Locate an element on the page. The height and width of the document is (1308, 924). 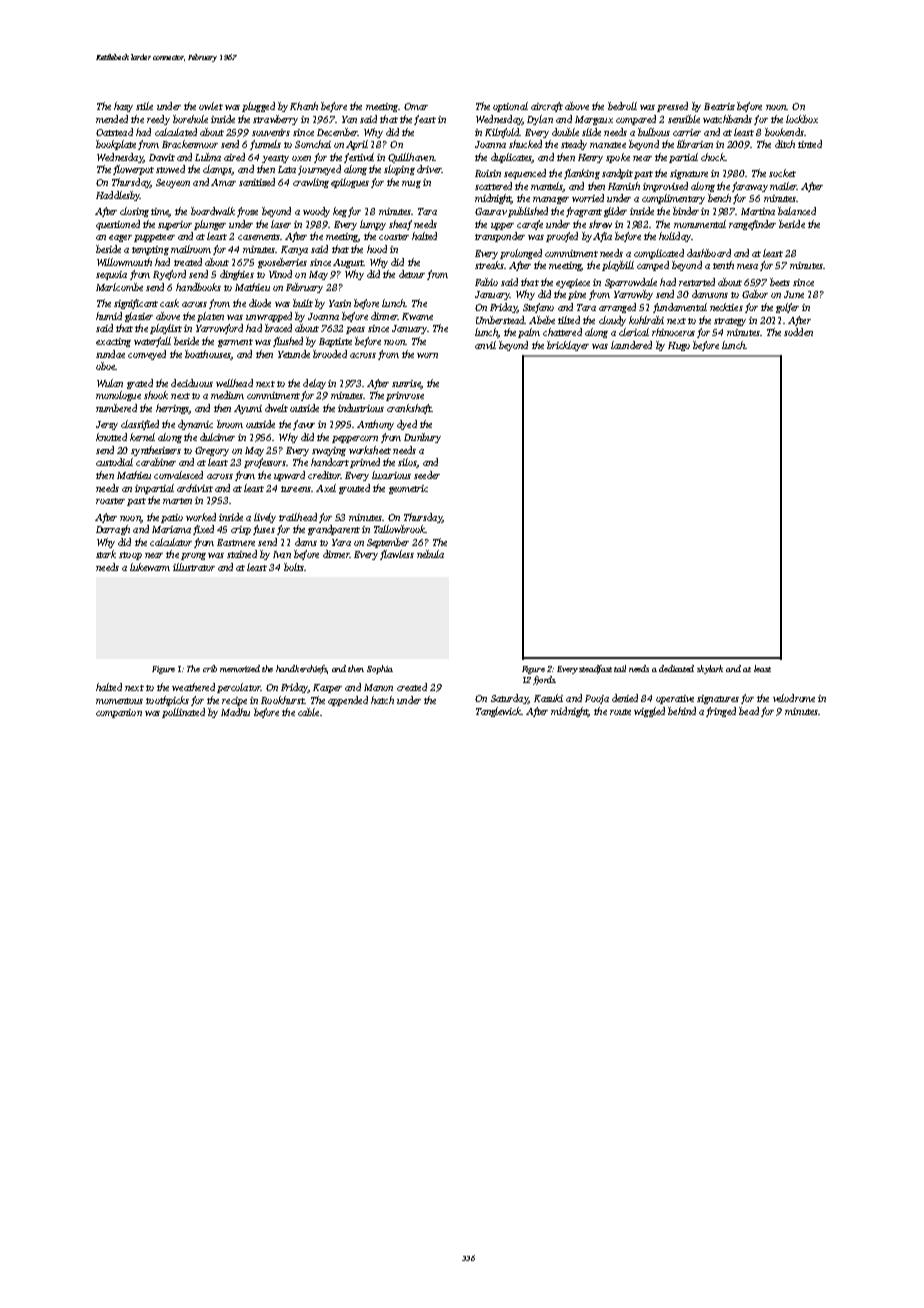
borehole is located at coordinates (190, 119).
